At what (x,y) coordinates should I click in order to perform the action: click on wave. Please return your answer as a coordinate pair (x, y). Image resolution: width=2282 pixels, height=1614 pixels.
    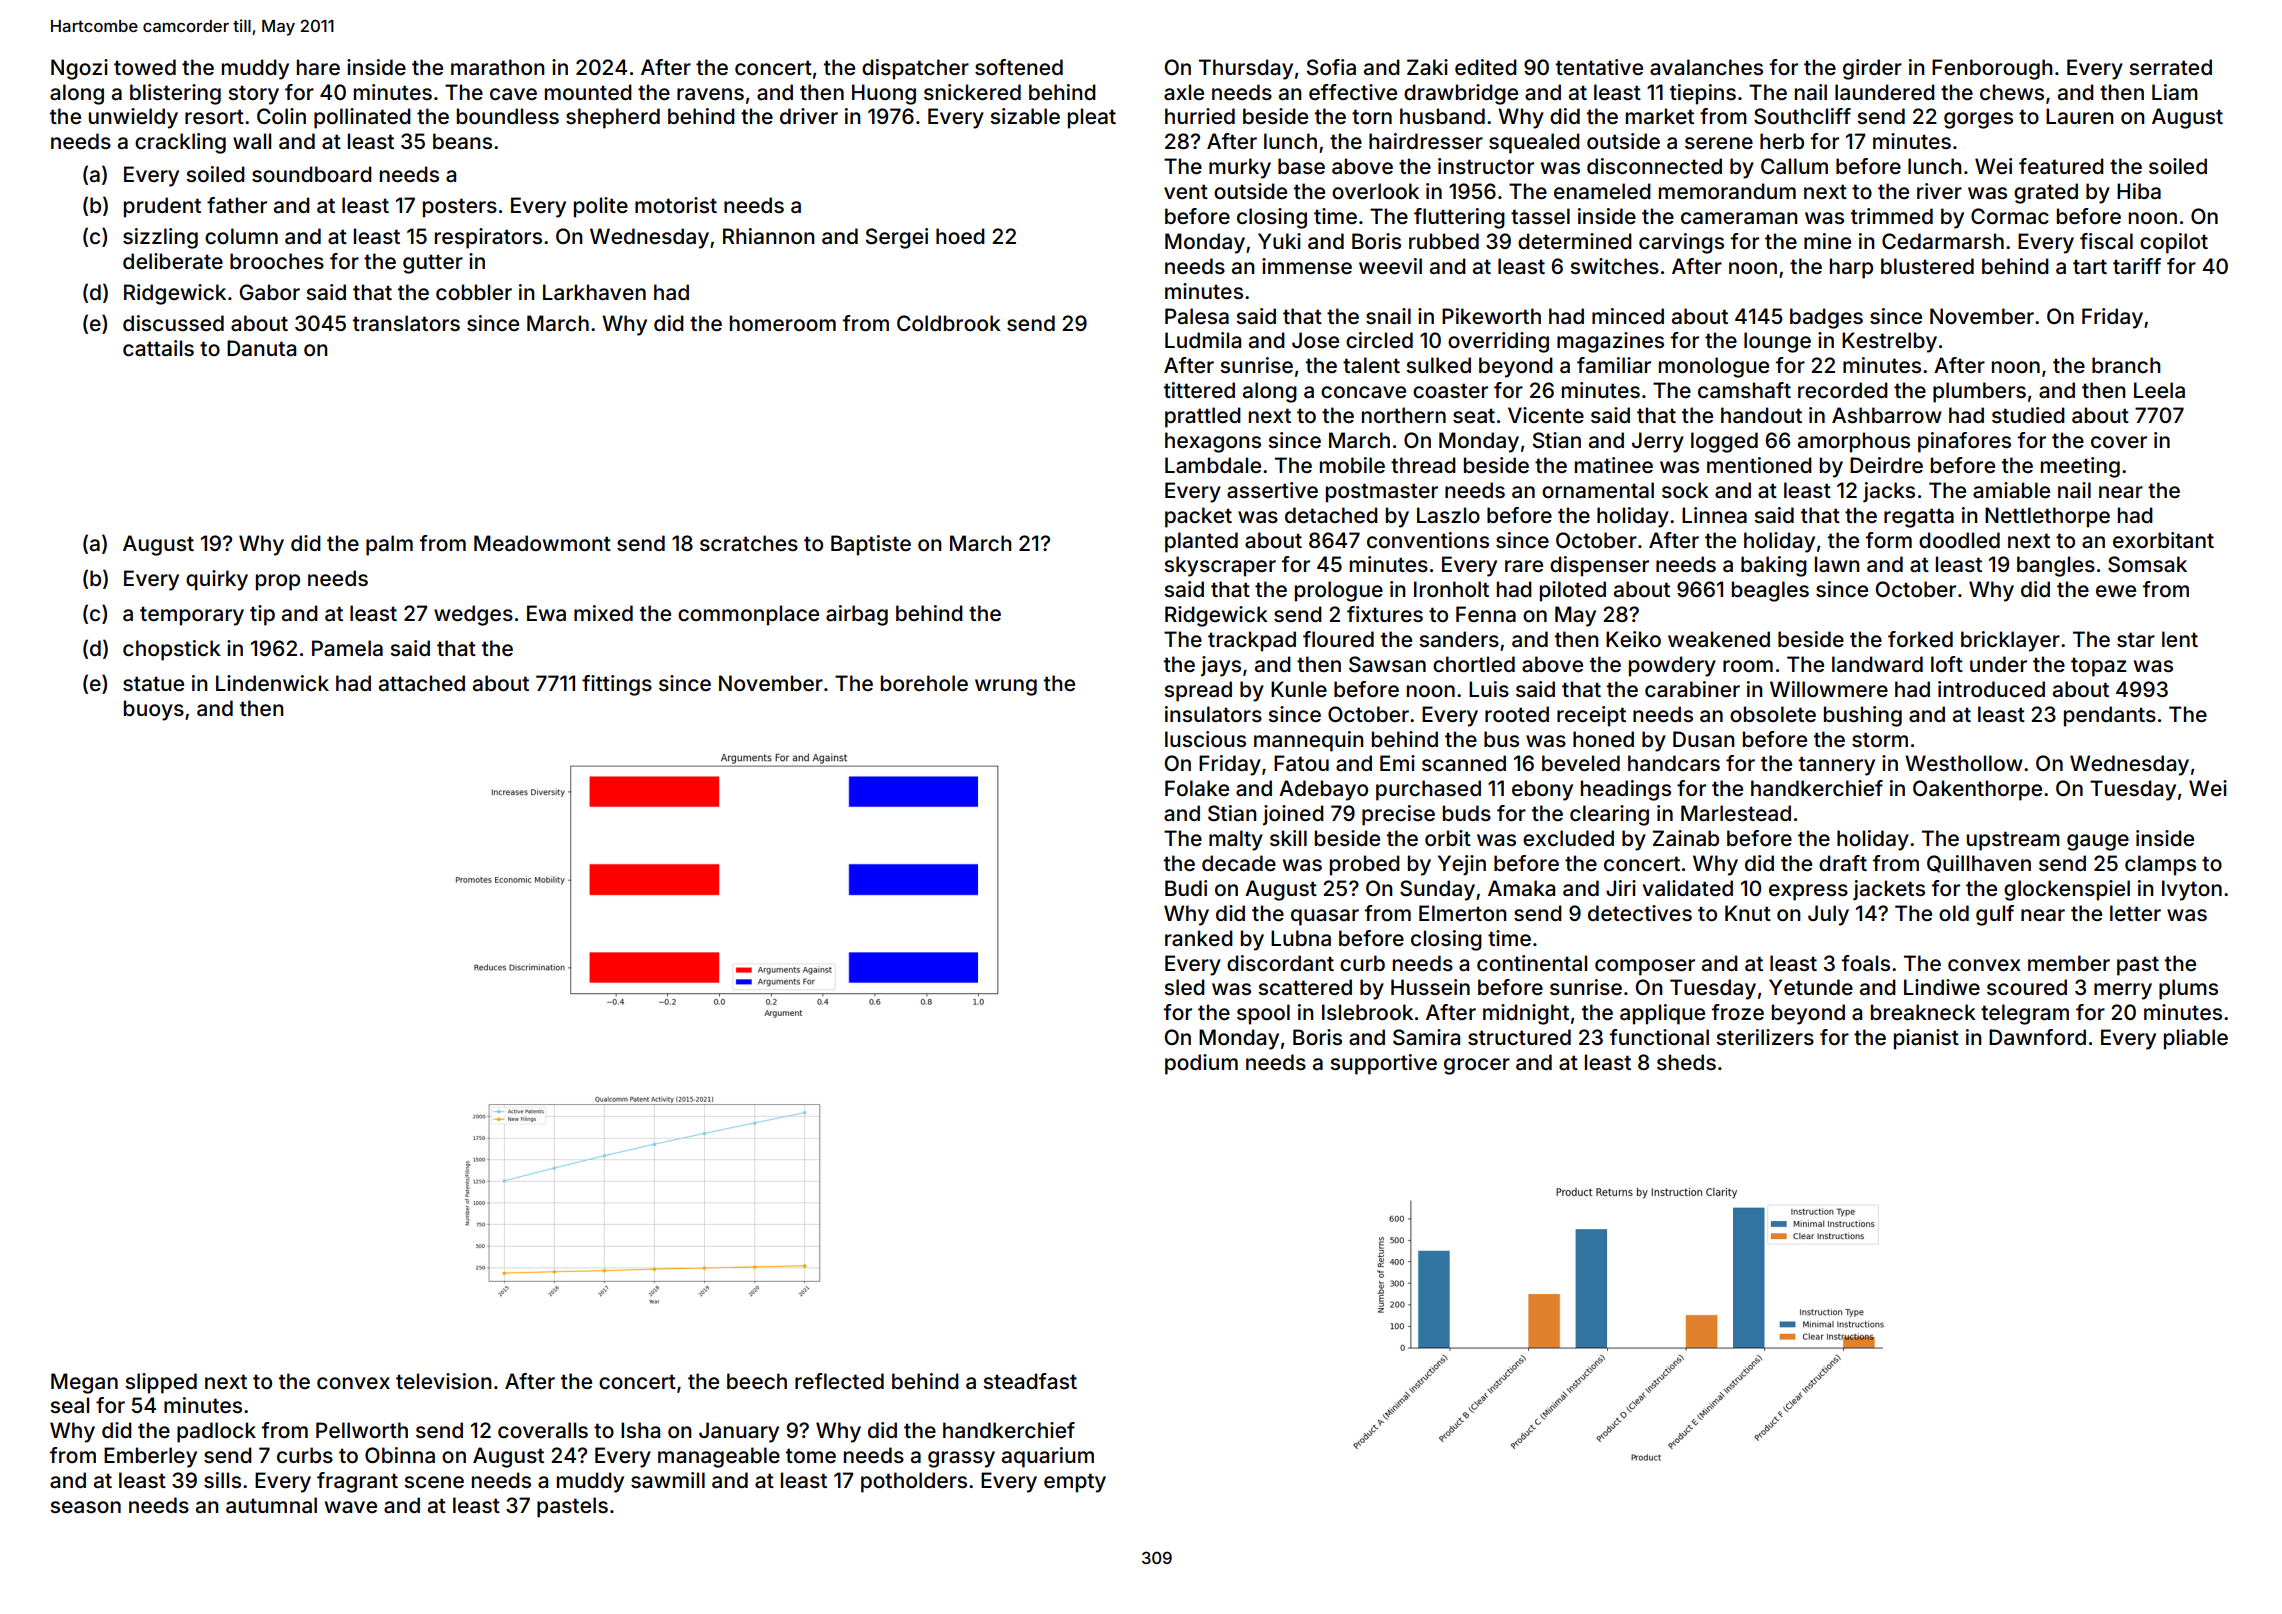
    Looking at the image, I should click on (351, 1507).
